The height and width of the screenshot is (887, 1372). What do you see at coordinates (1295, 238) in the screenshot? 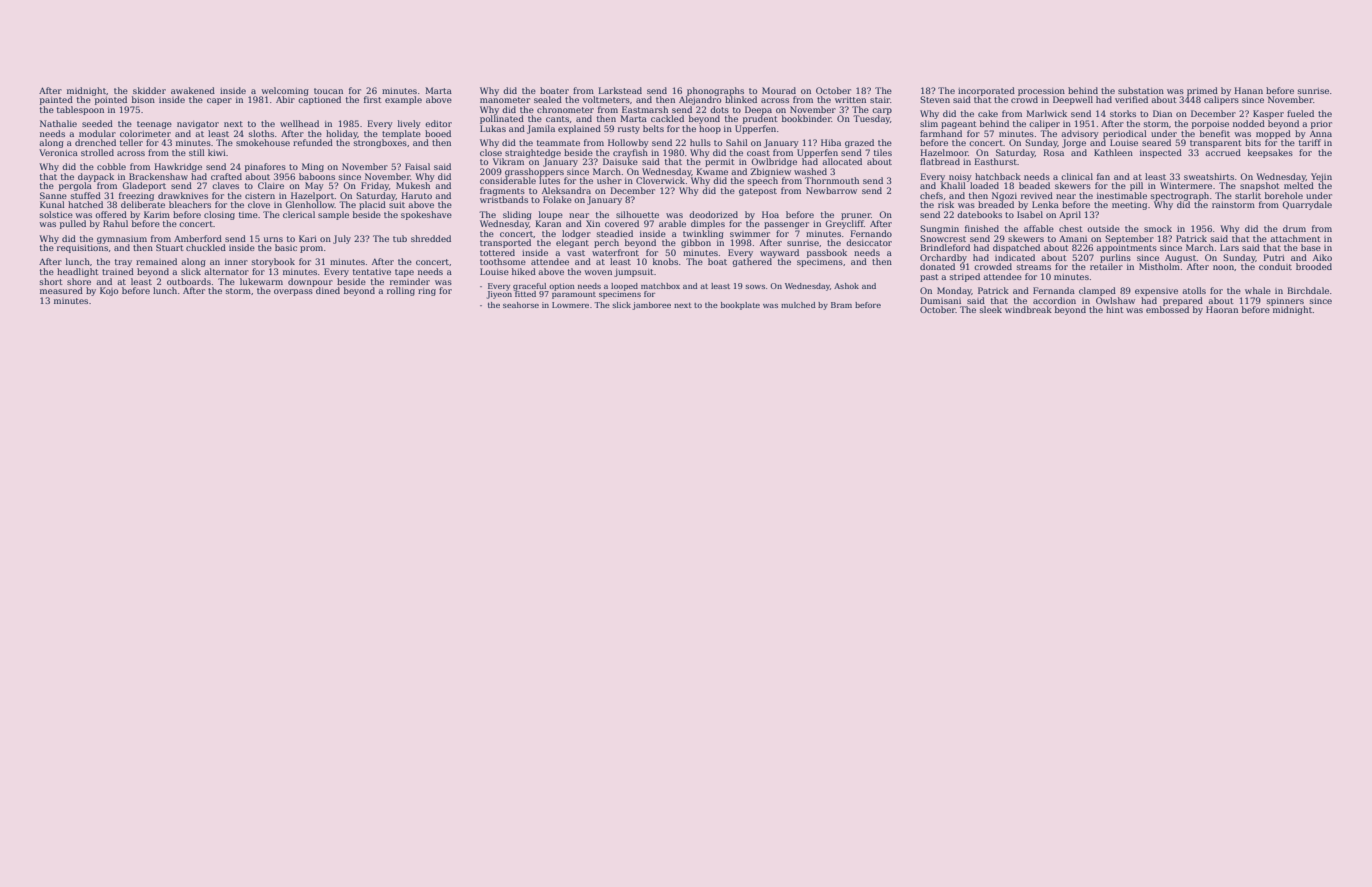
I see `attachment` at bounding box center [1295, 238].
